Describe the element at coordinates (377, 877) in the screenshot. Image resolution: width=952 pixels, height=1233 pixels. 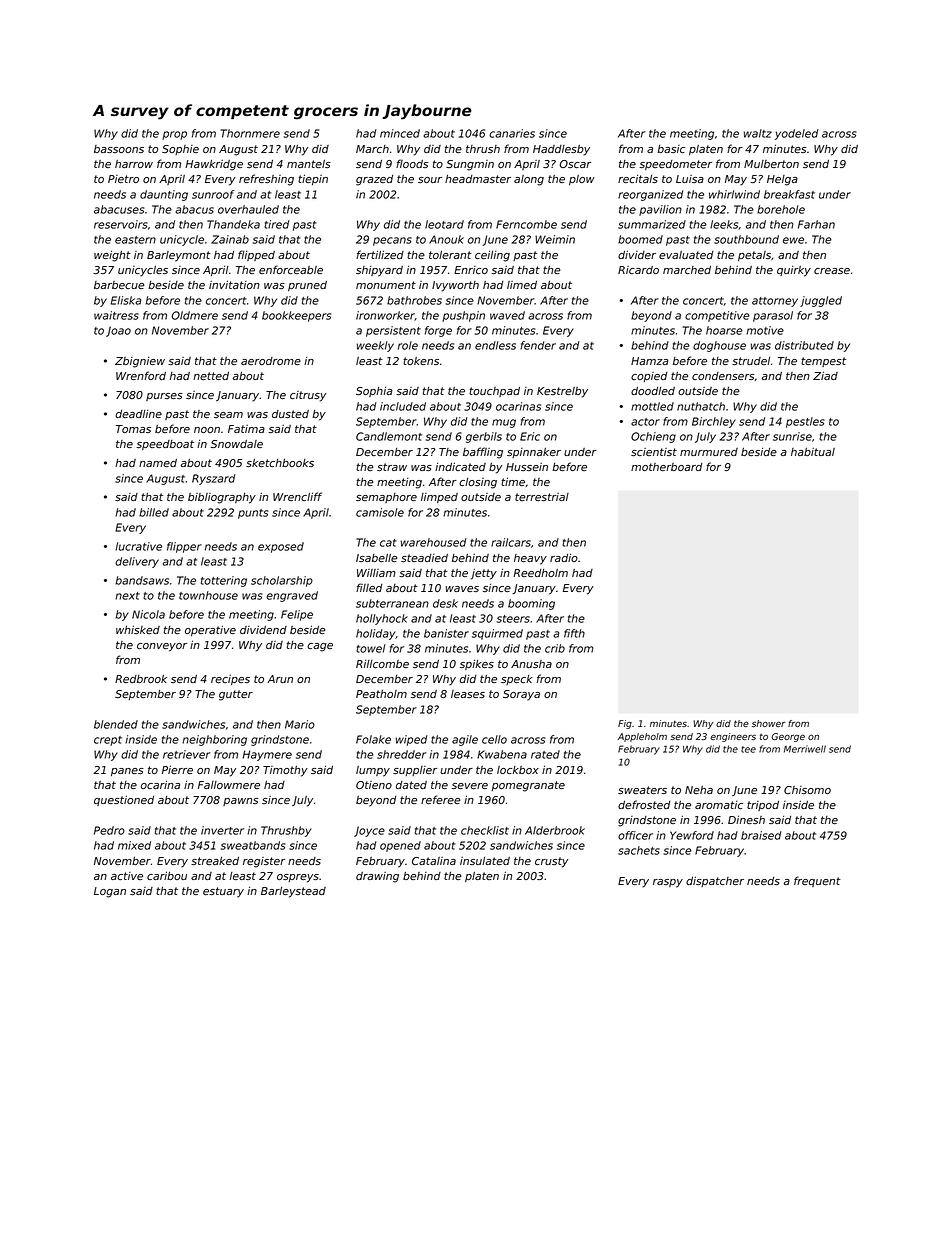
I see `drawing` at that location.
